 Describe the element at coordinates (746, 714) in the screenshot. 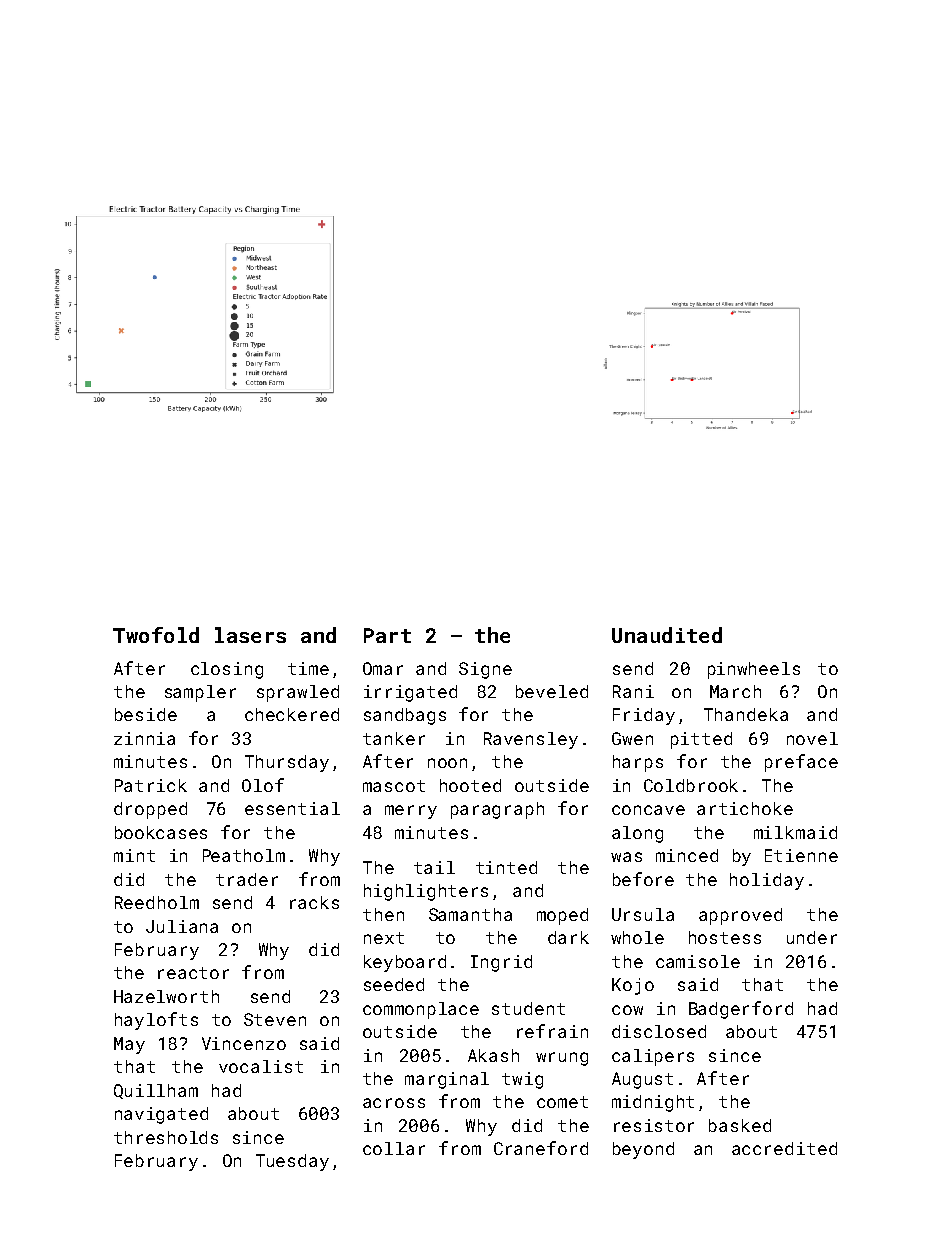

I see `Thandeka` at that location.
